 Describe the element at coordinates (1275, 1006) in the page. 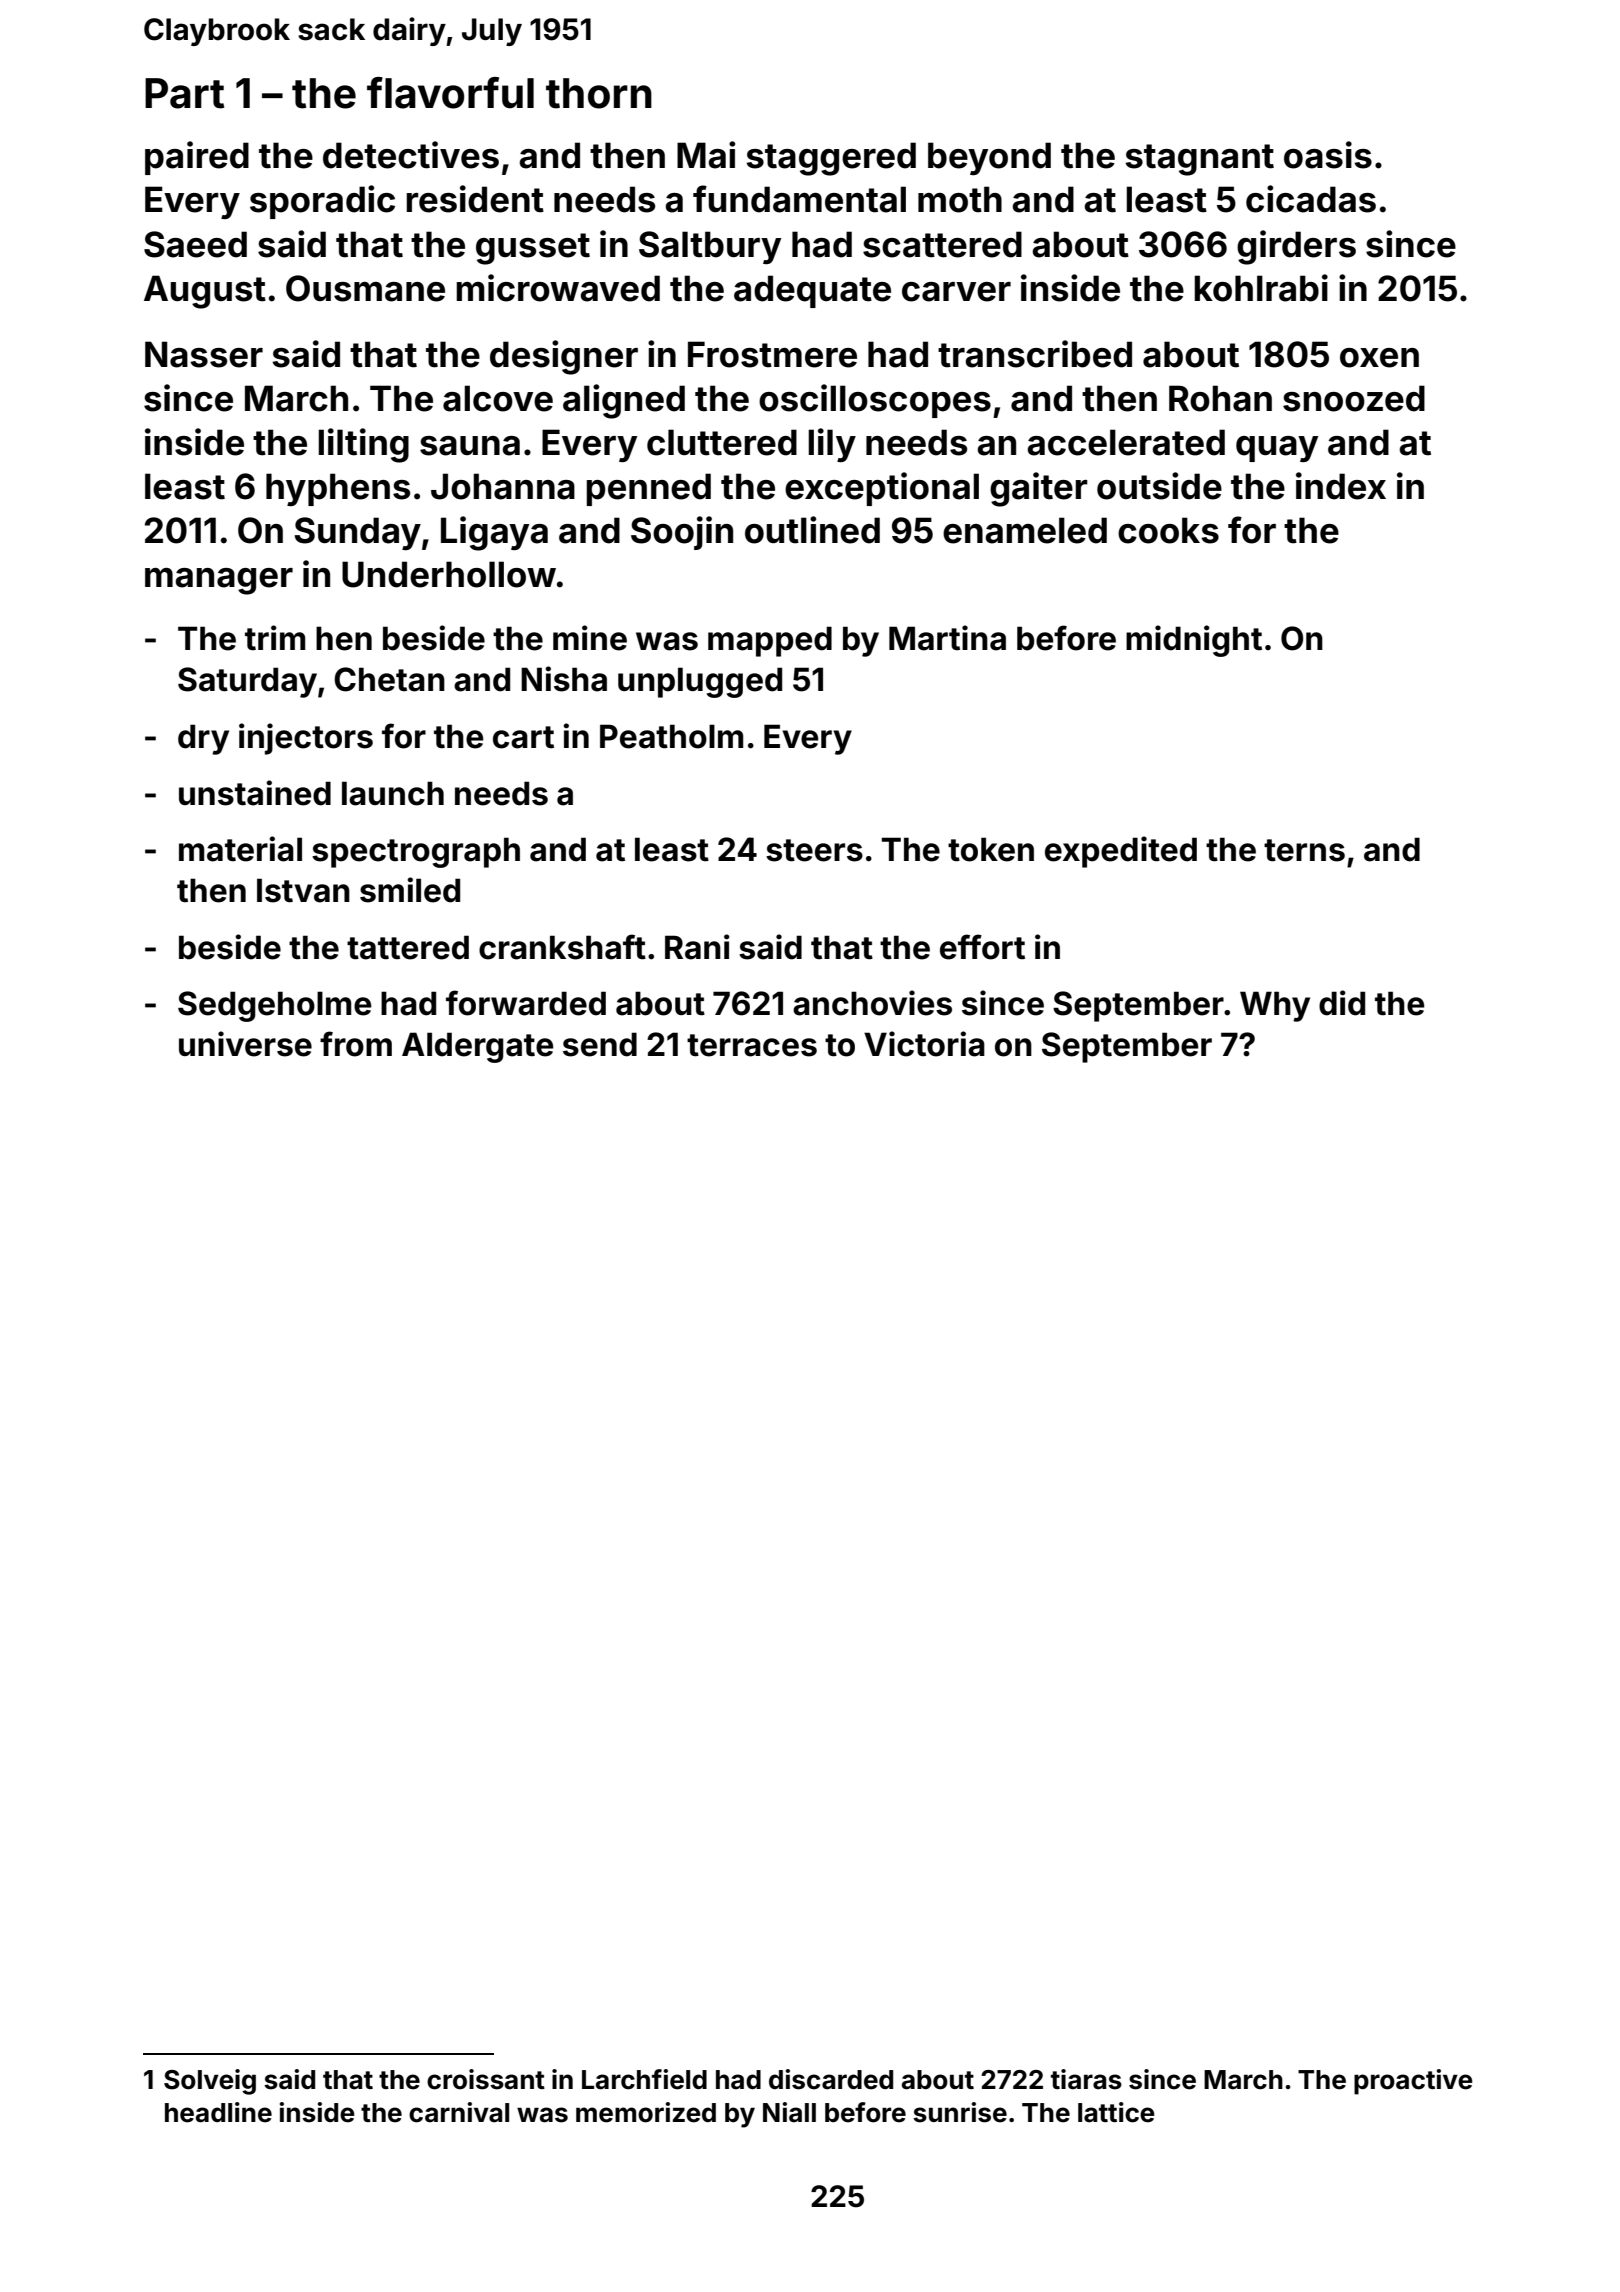

I see `Why` at that location.
